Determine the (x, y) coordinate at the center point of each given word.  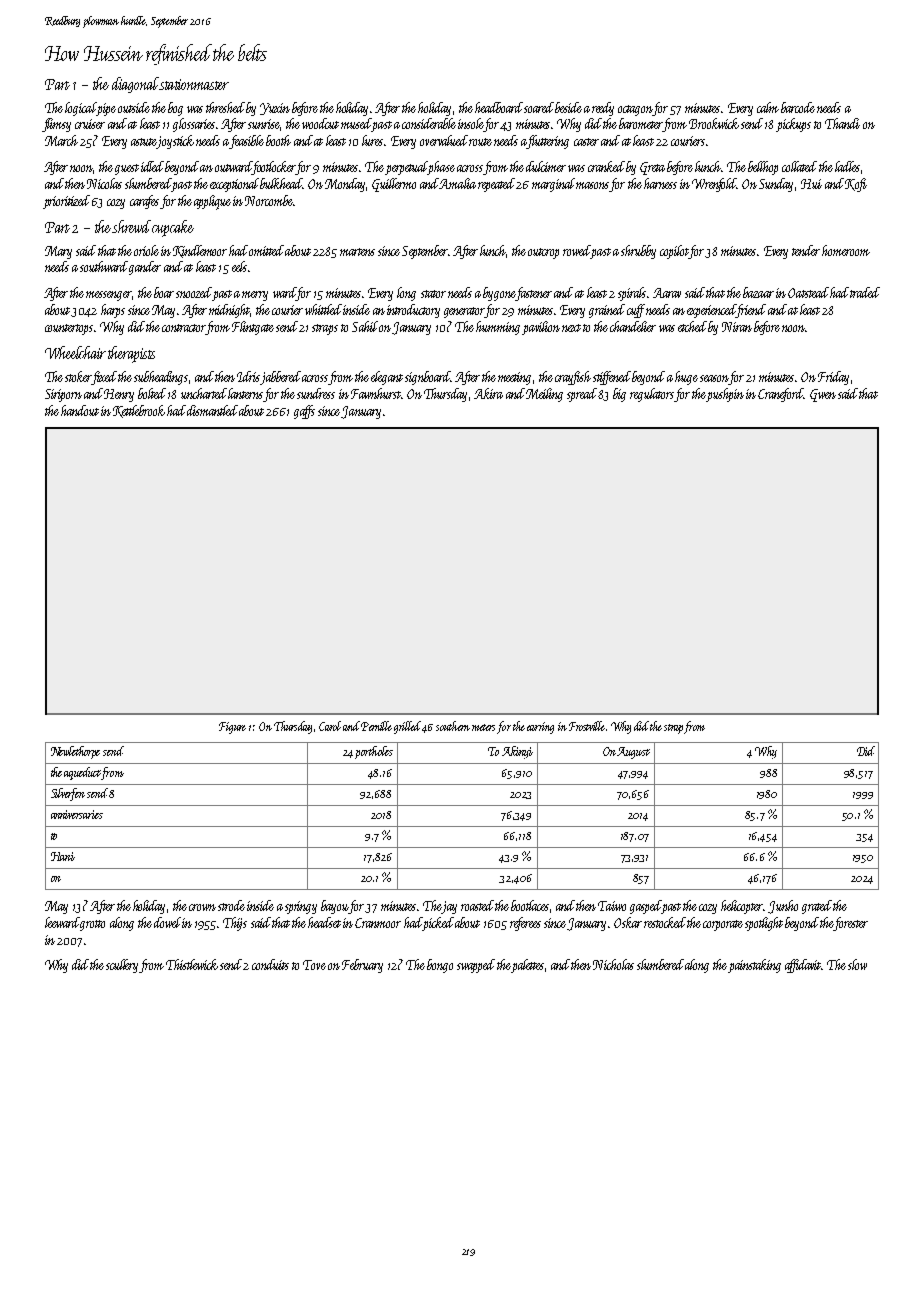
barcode (798, 107)
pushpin (725, 395)
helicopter (742, 907)
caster (586, 142)
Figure (232, 728)
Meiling (544, 395)
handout (80, 410)
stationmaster (194, 84)
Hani (63, 856)
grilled (407, 727)
